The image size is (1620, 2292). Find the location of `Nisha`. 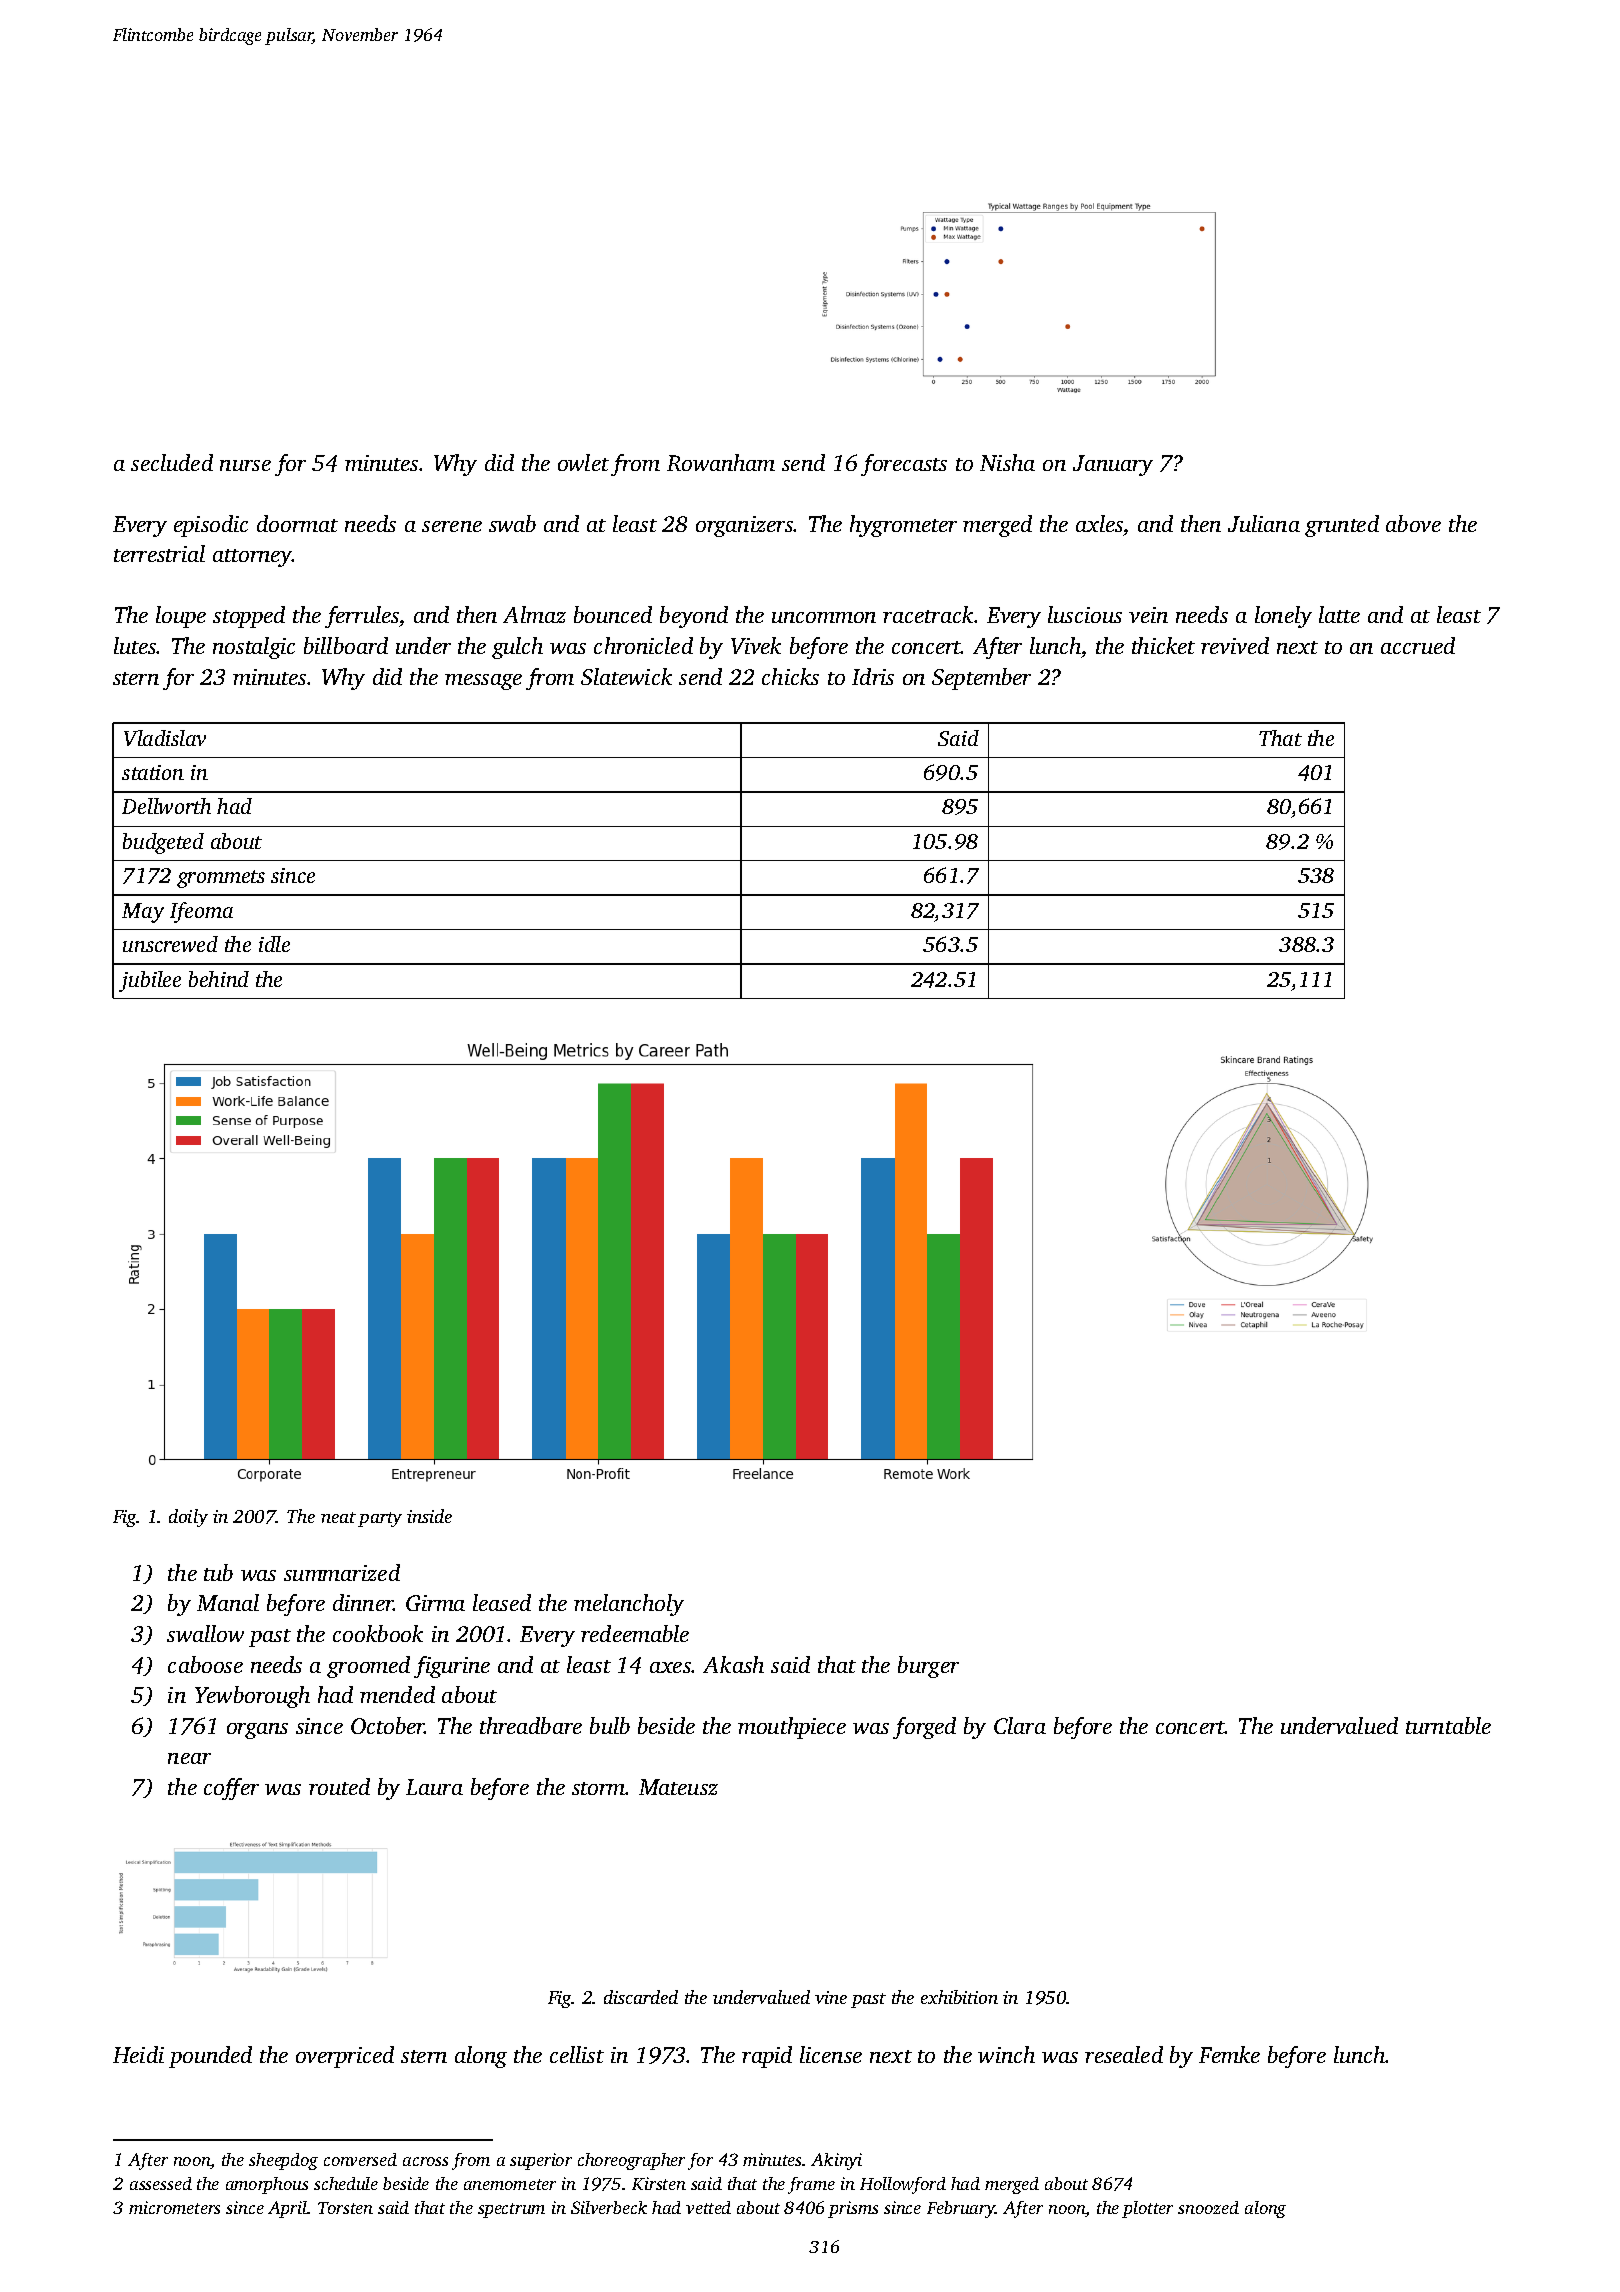

Nisha is located at coordinates (1007, 462).
